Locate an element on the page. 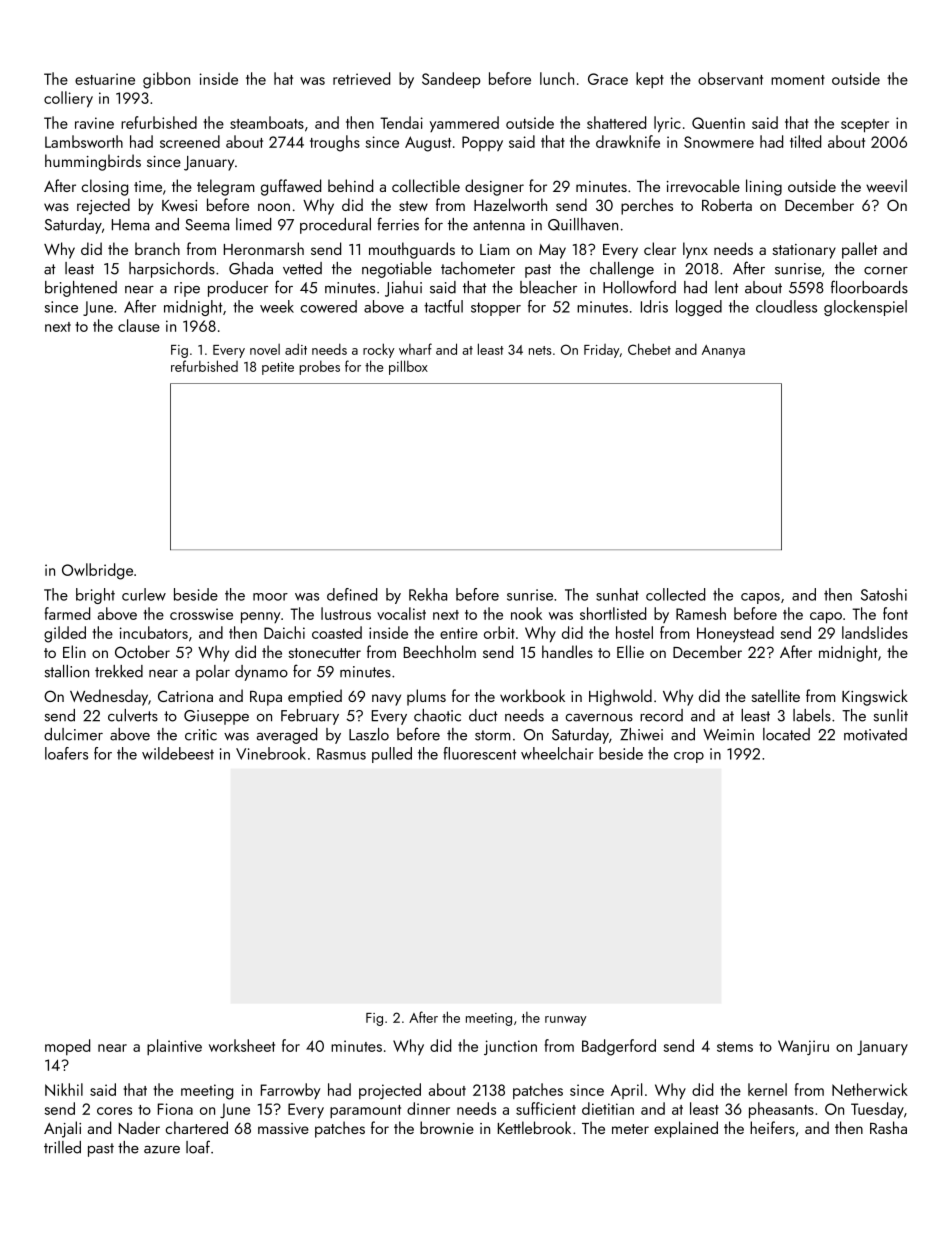  lunch is located at coordinates (557, 78).
